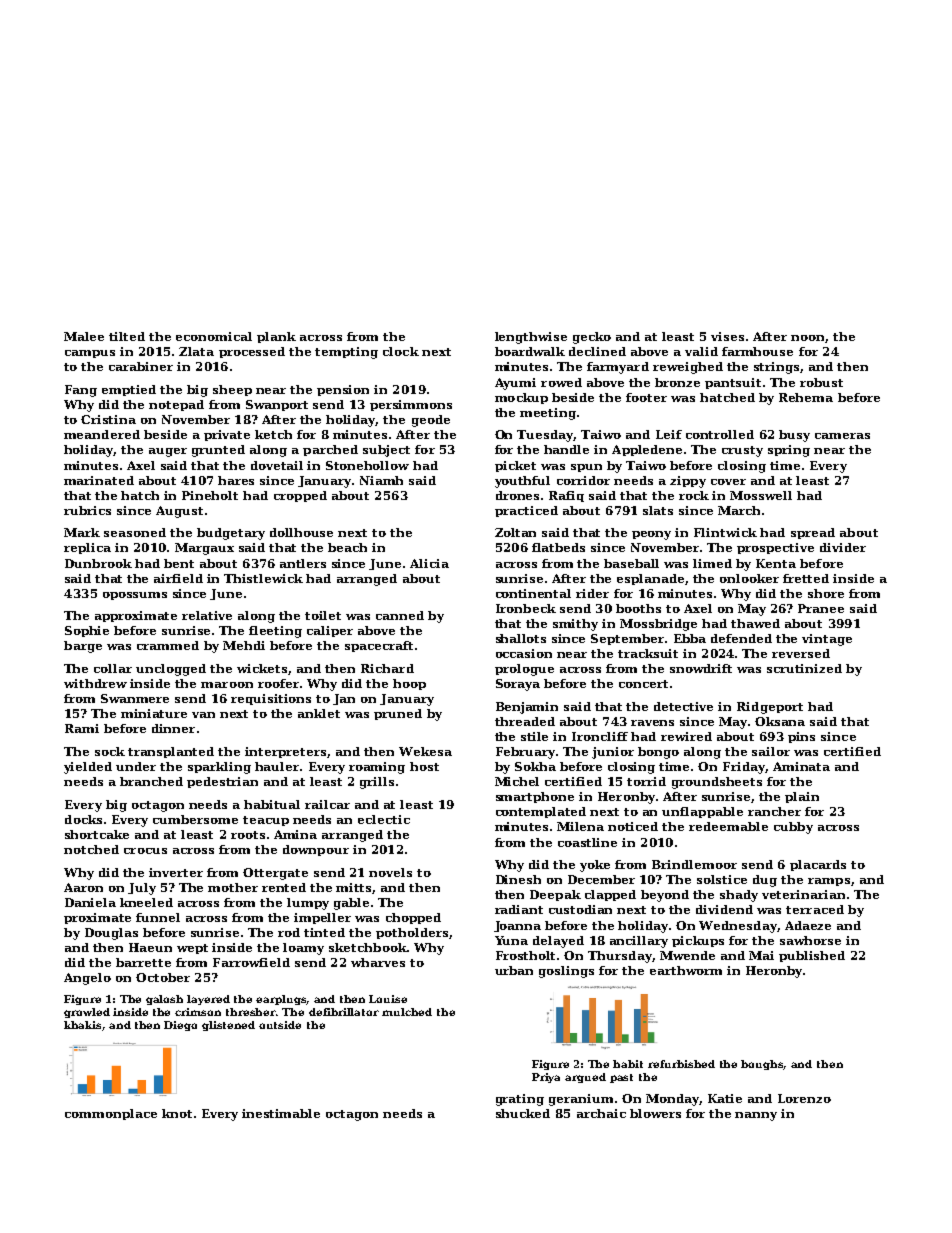 The image size is (952, 1233). Describe the element at coordinates (771, 751) in the screenshot. I see `sailor` at that location.
